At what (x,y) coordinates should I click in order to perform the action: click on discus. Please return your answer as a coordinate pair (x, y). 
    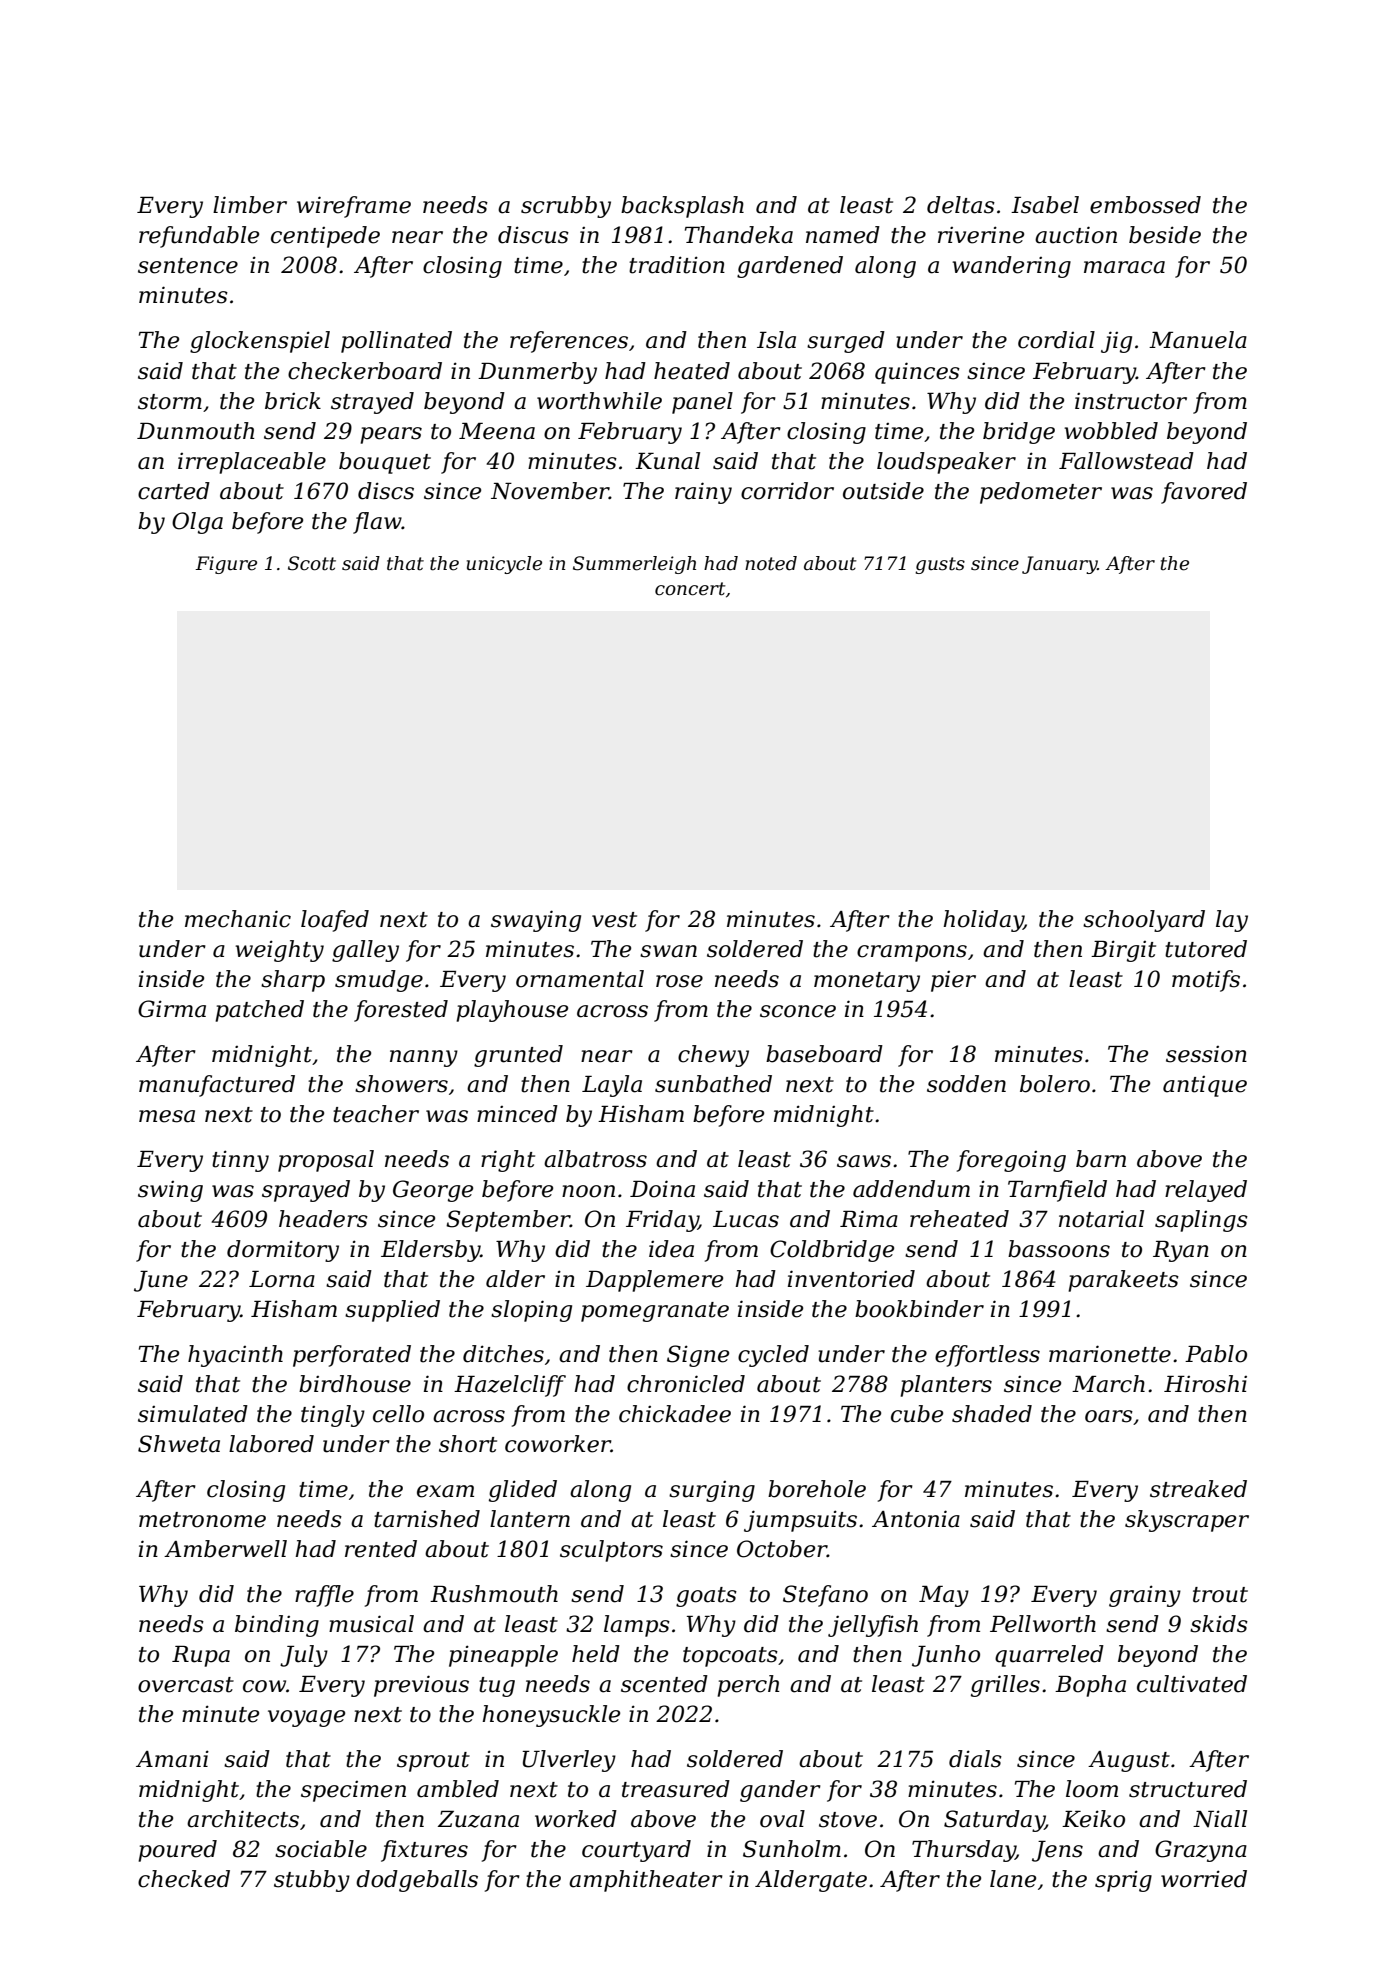
    Looking at the image, I should click on (533, 235).
